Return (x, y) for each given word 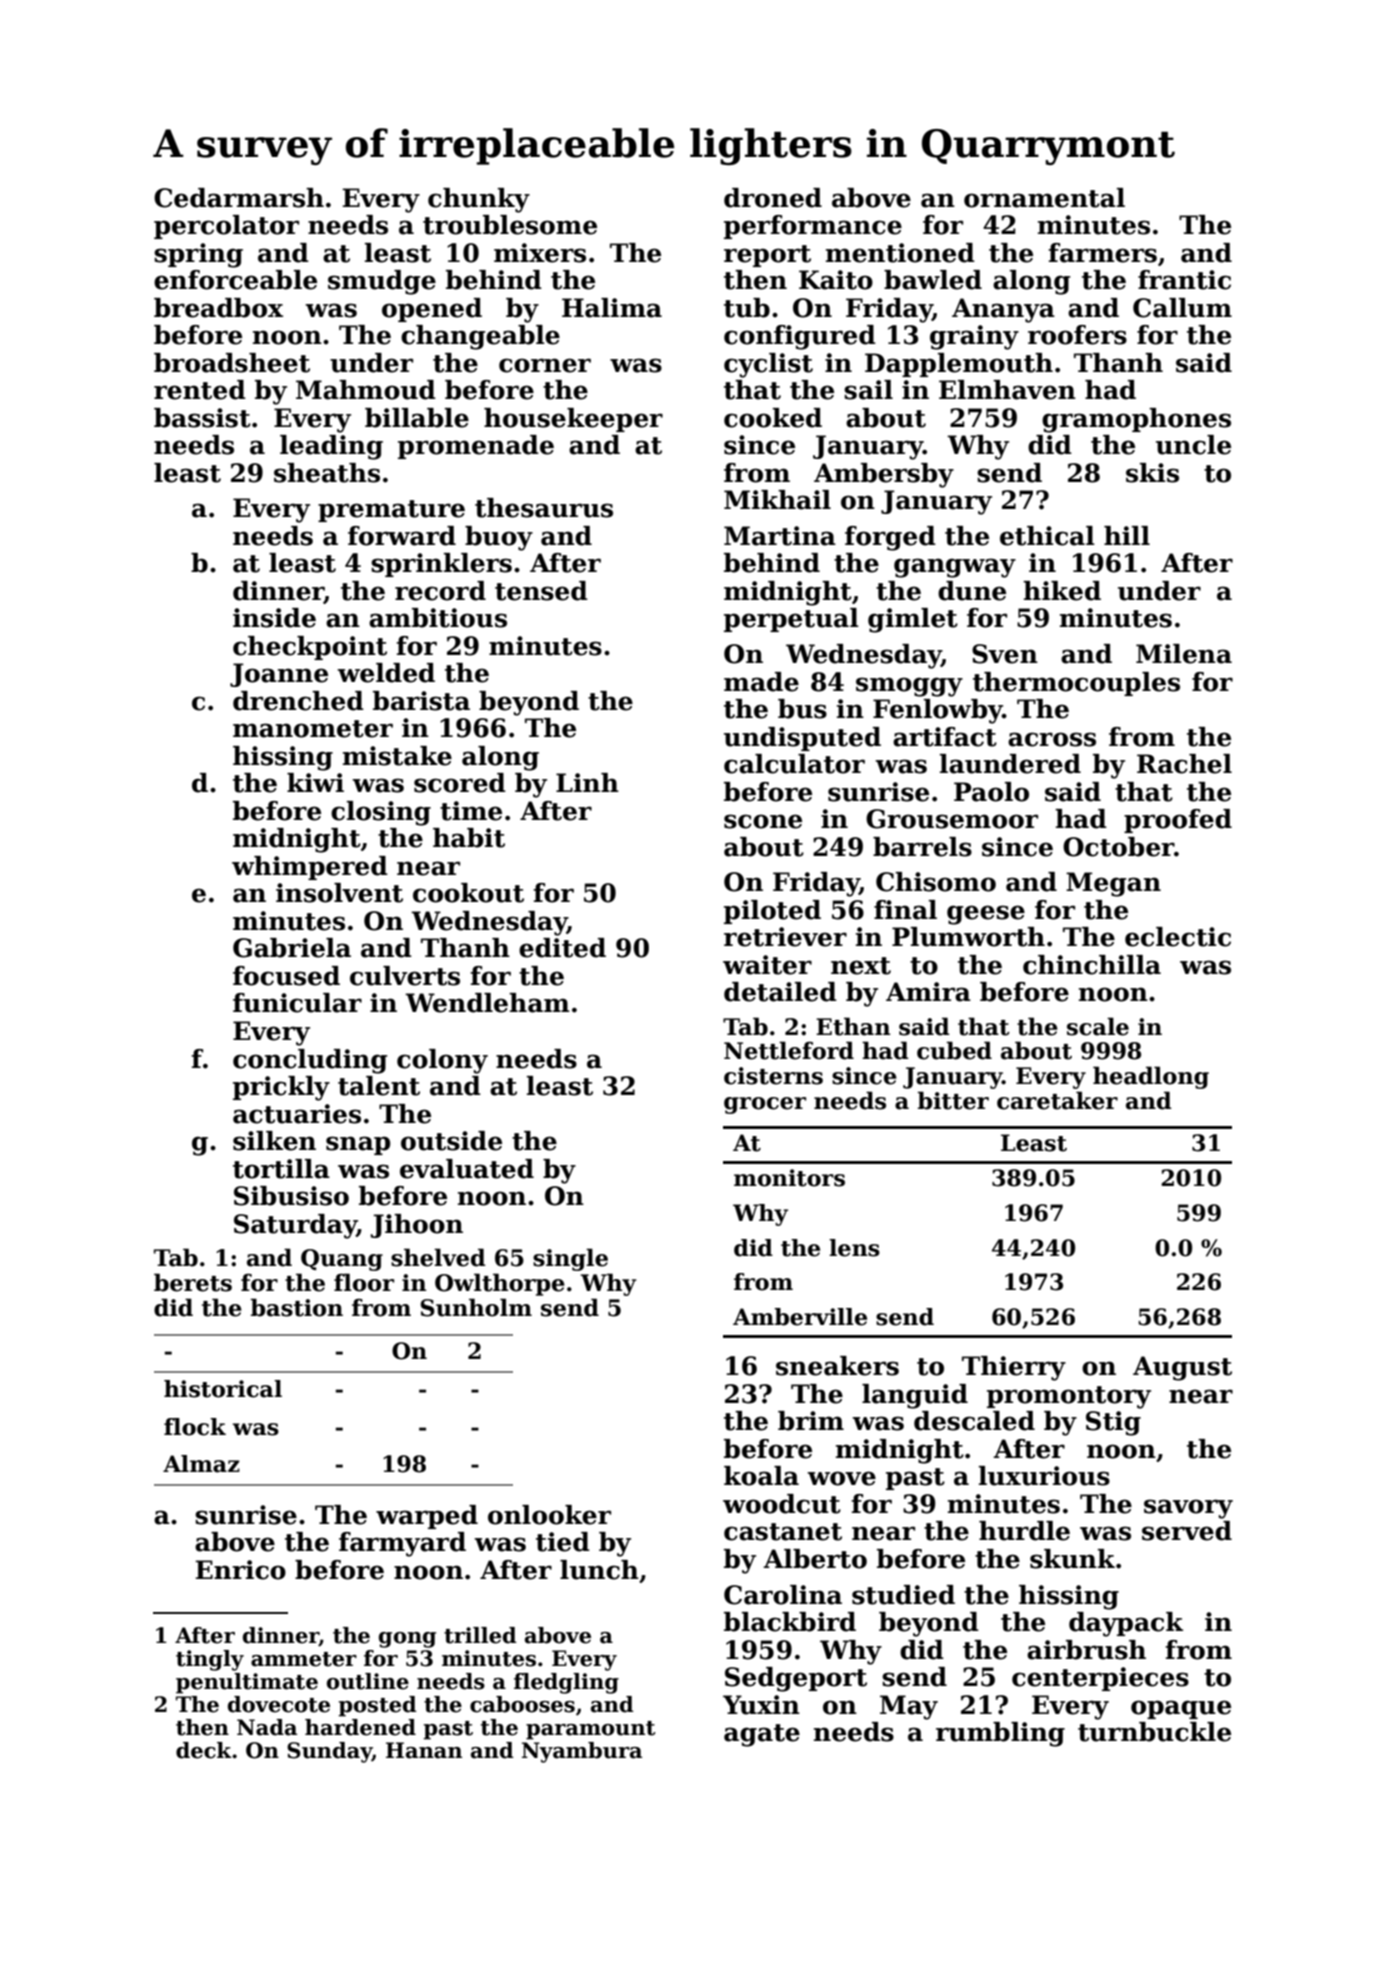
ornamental (1044, 198)
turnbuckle (1154, 1732)
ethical (1047, 536)
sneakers (837, 1366)
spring (198, 255)
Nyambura (582, 1752)
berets (193, 1282)
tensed (541, 591)
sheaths (327, 473)
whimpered (310, 868)
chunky (479, 200)
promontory (1069, 1397)
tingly (210, 1660)
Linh (587, 782)
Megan (1113, 884)
